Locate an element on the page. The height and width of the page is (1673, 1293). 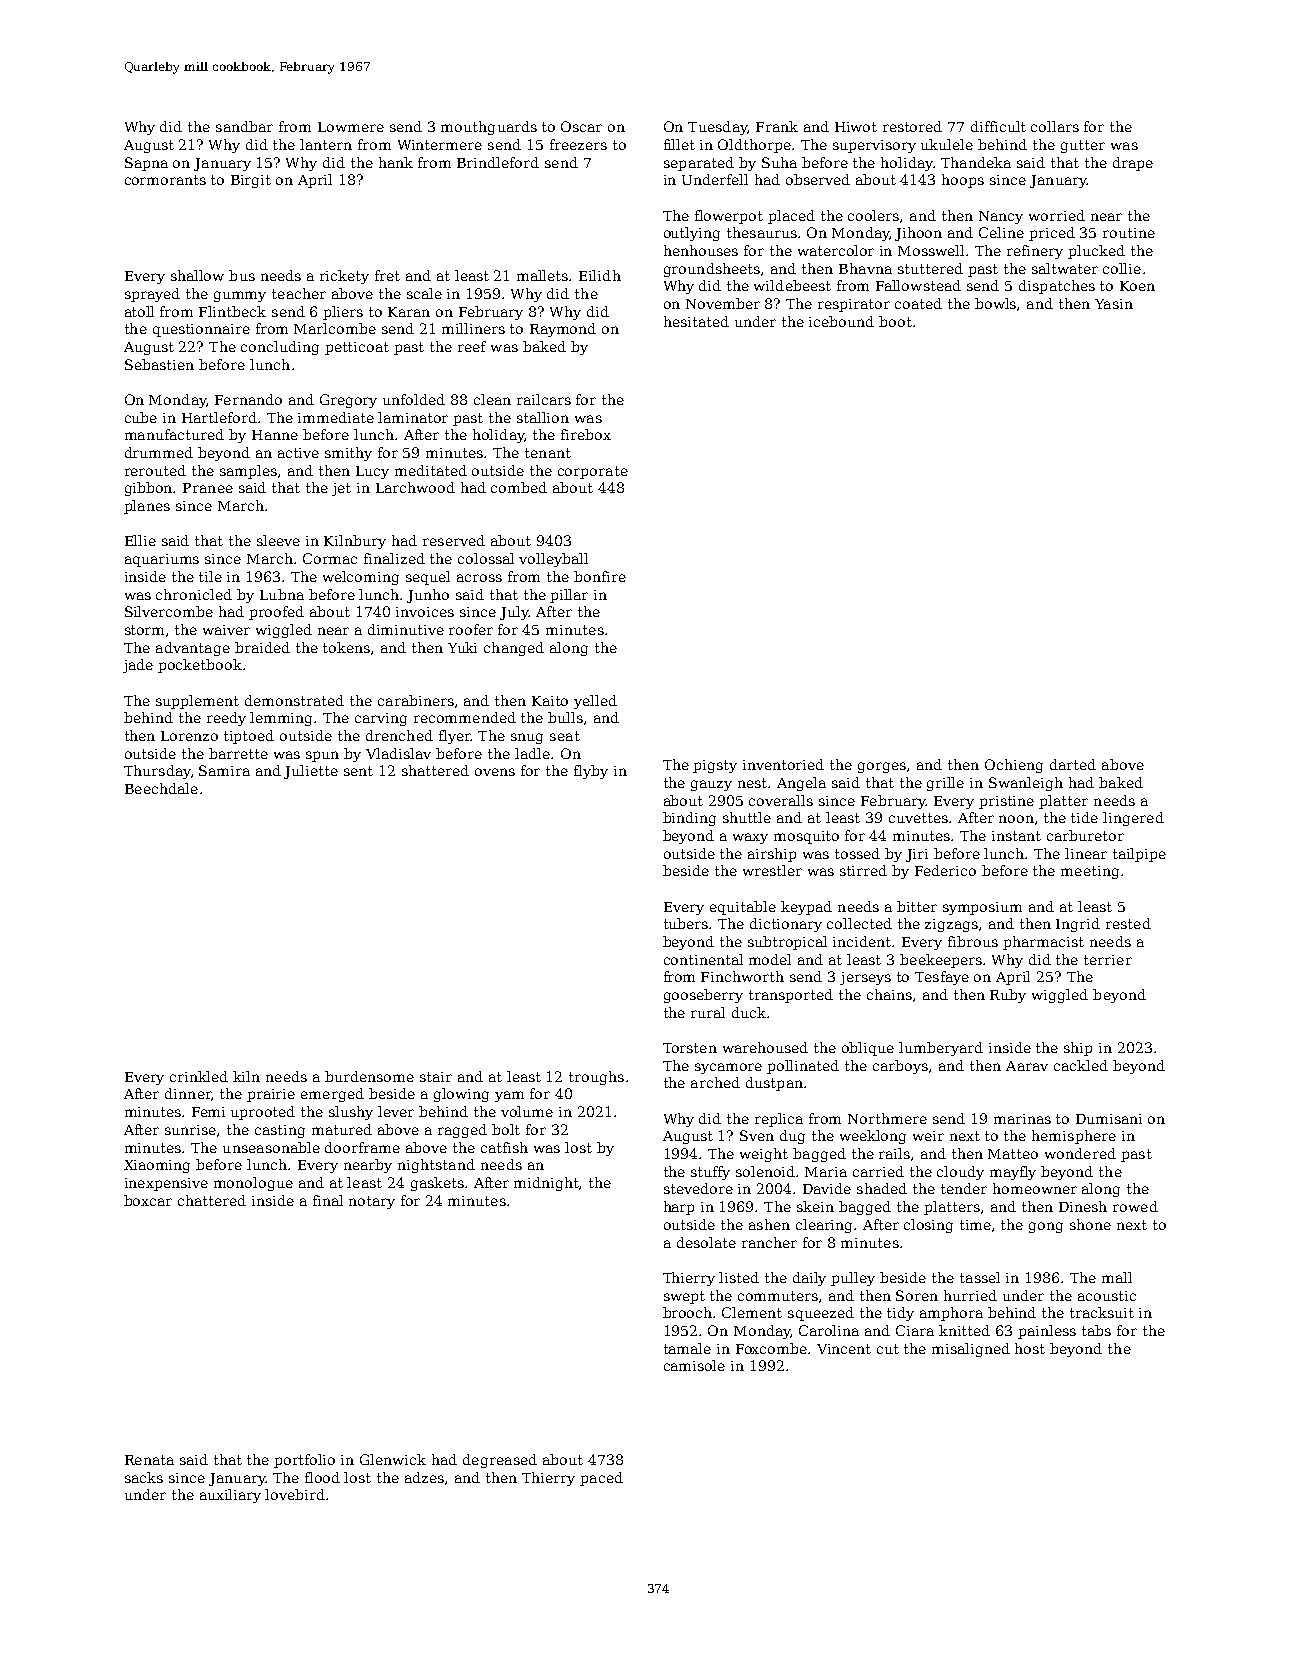
sandbar is located at coordinates (244, 126).
